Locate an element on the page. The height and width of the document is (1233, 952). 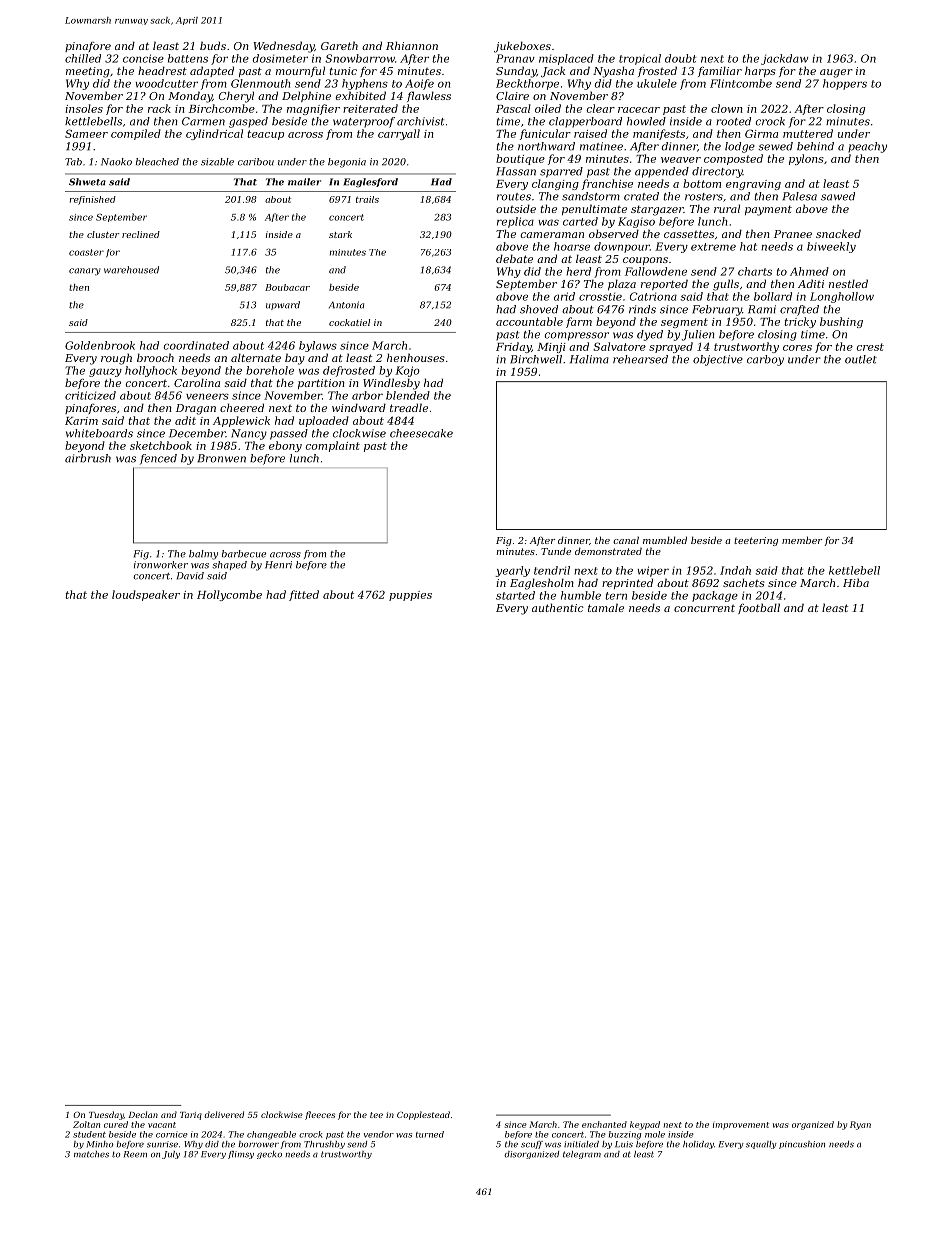
matches is located at coordinates (91, 1154).
